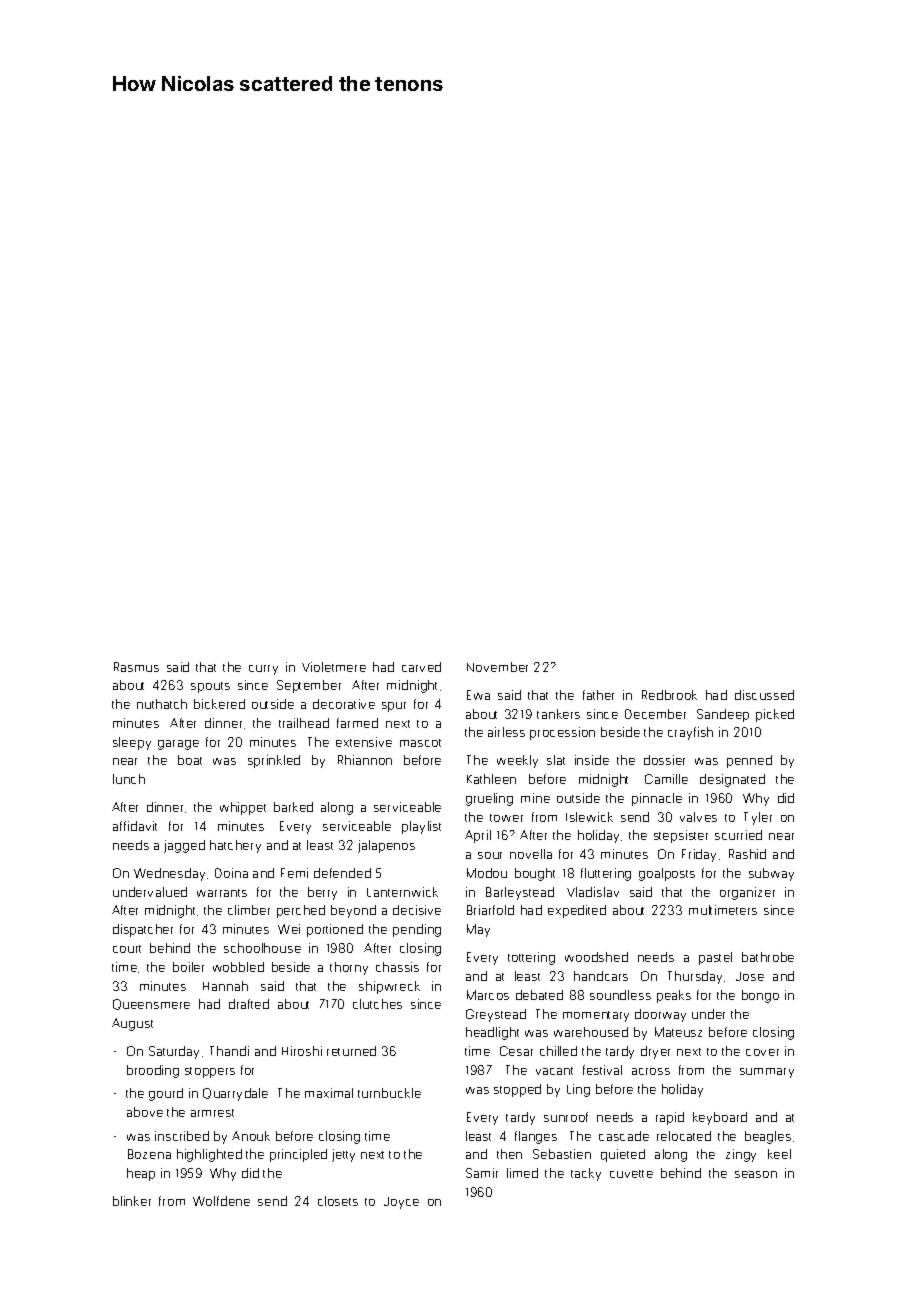 This document has width=908, height=1316. I want to click on flanges, so click(536, 1137).
